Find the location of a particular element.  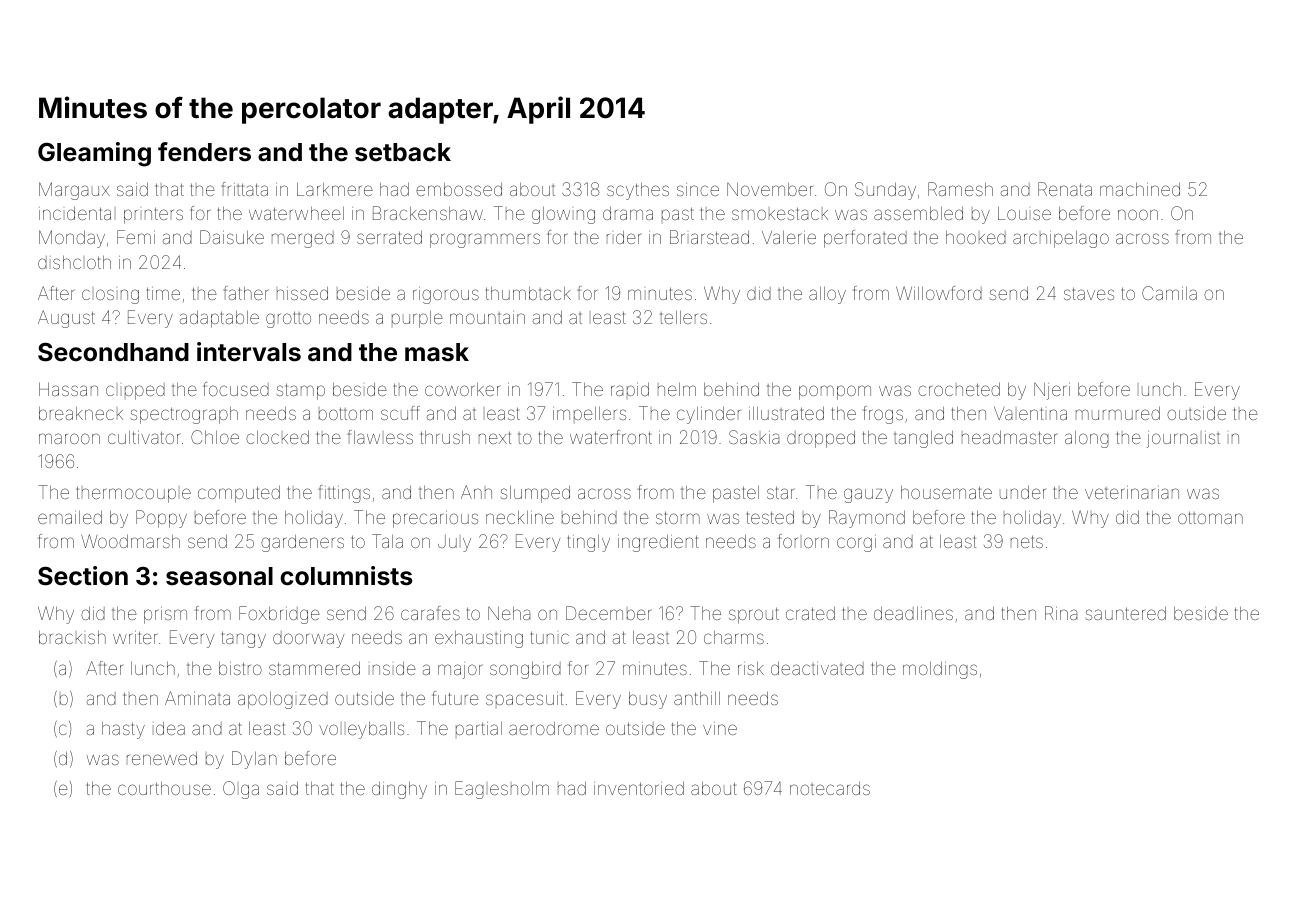

glowing is located at coordinates (563, 215).
